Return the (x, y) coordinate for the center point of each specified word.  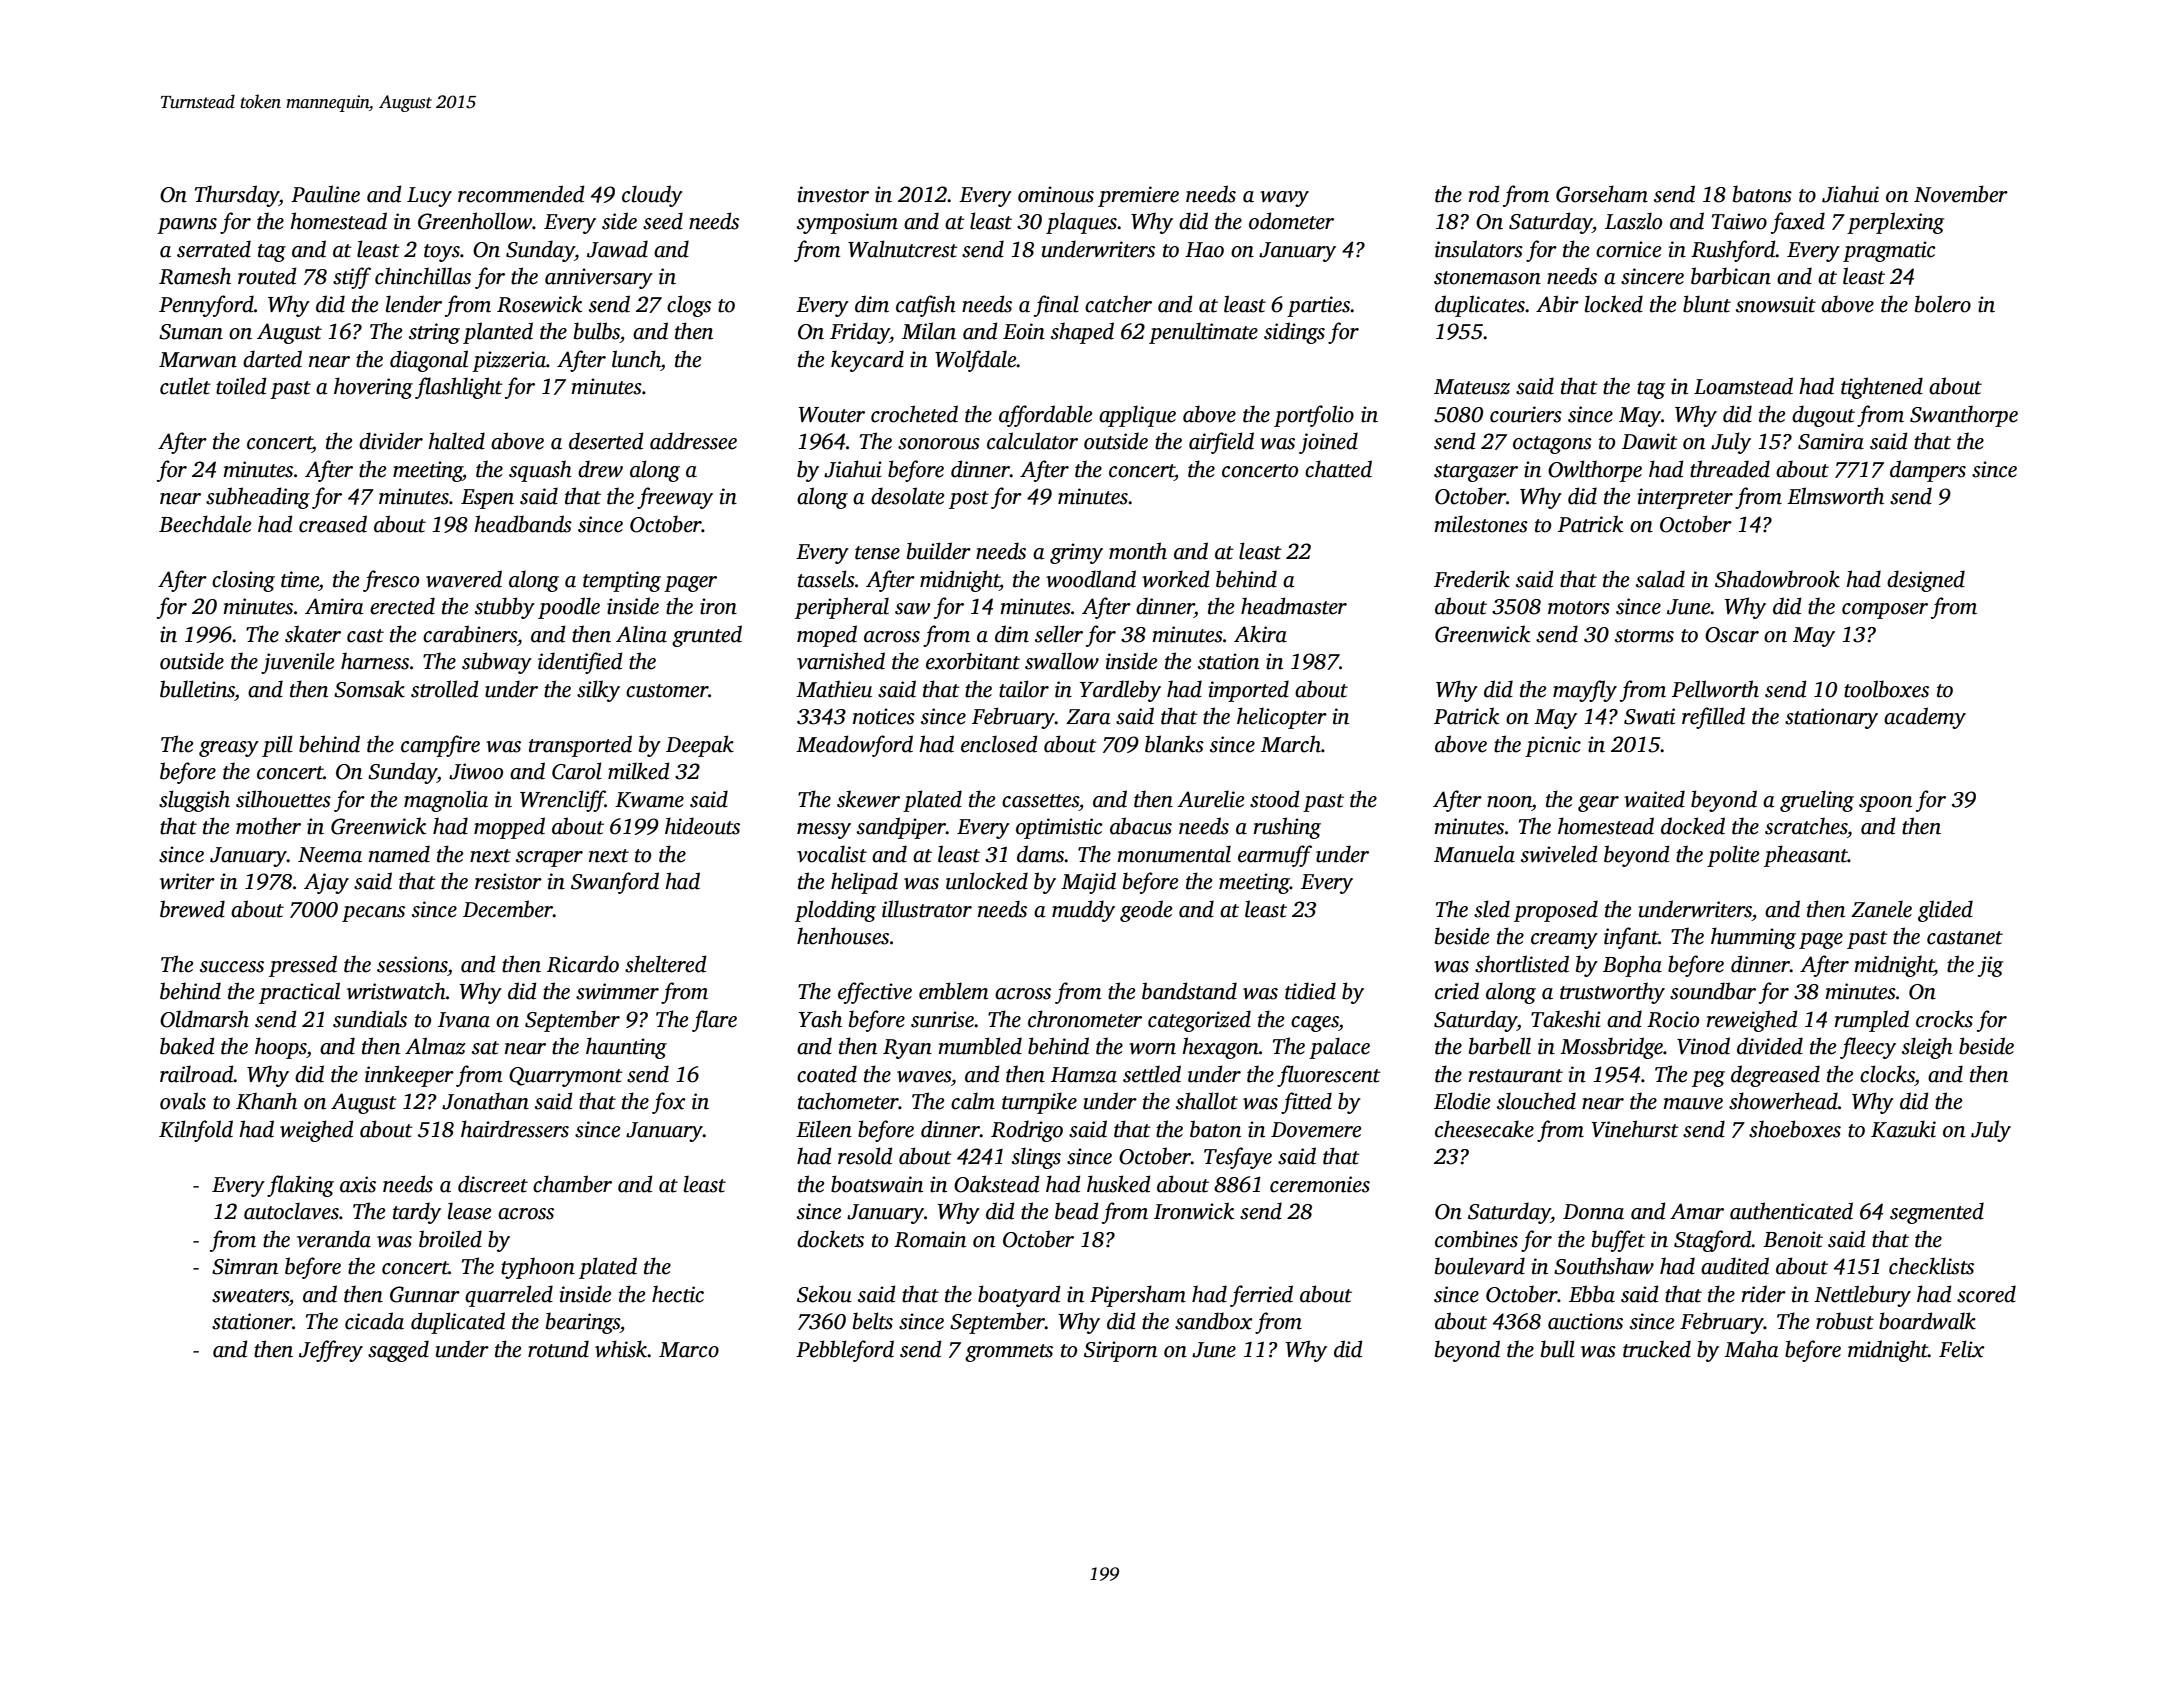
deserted (606, 441)
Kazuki (1903, 1129)
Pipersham (1138, 1296)
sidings (1294, 333)
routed (267, 276)
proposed (1556, 911)
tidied (1310, 991)
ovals (183, 1101)
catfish (926, 306)
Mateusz (1472, 387)
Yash (820, 1019)
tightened (1882, 388)
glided (1945, 911)
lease (469, 1211)
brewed (192, 909)
